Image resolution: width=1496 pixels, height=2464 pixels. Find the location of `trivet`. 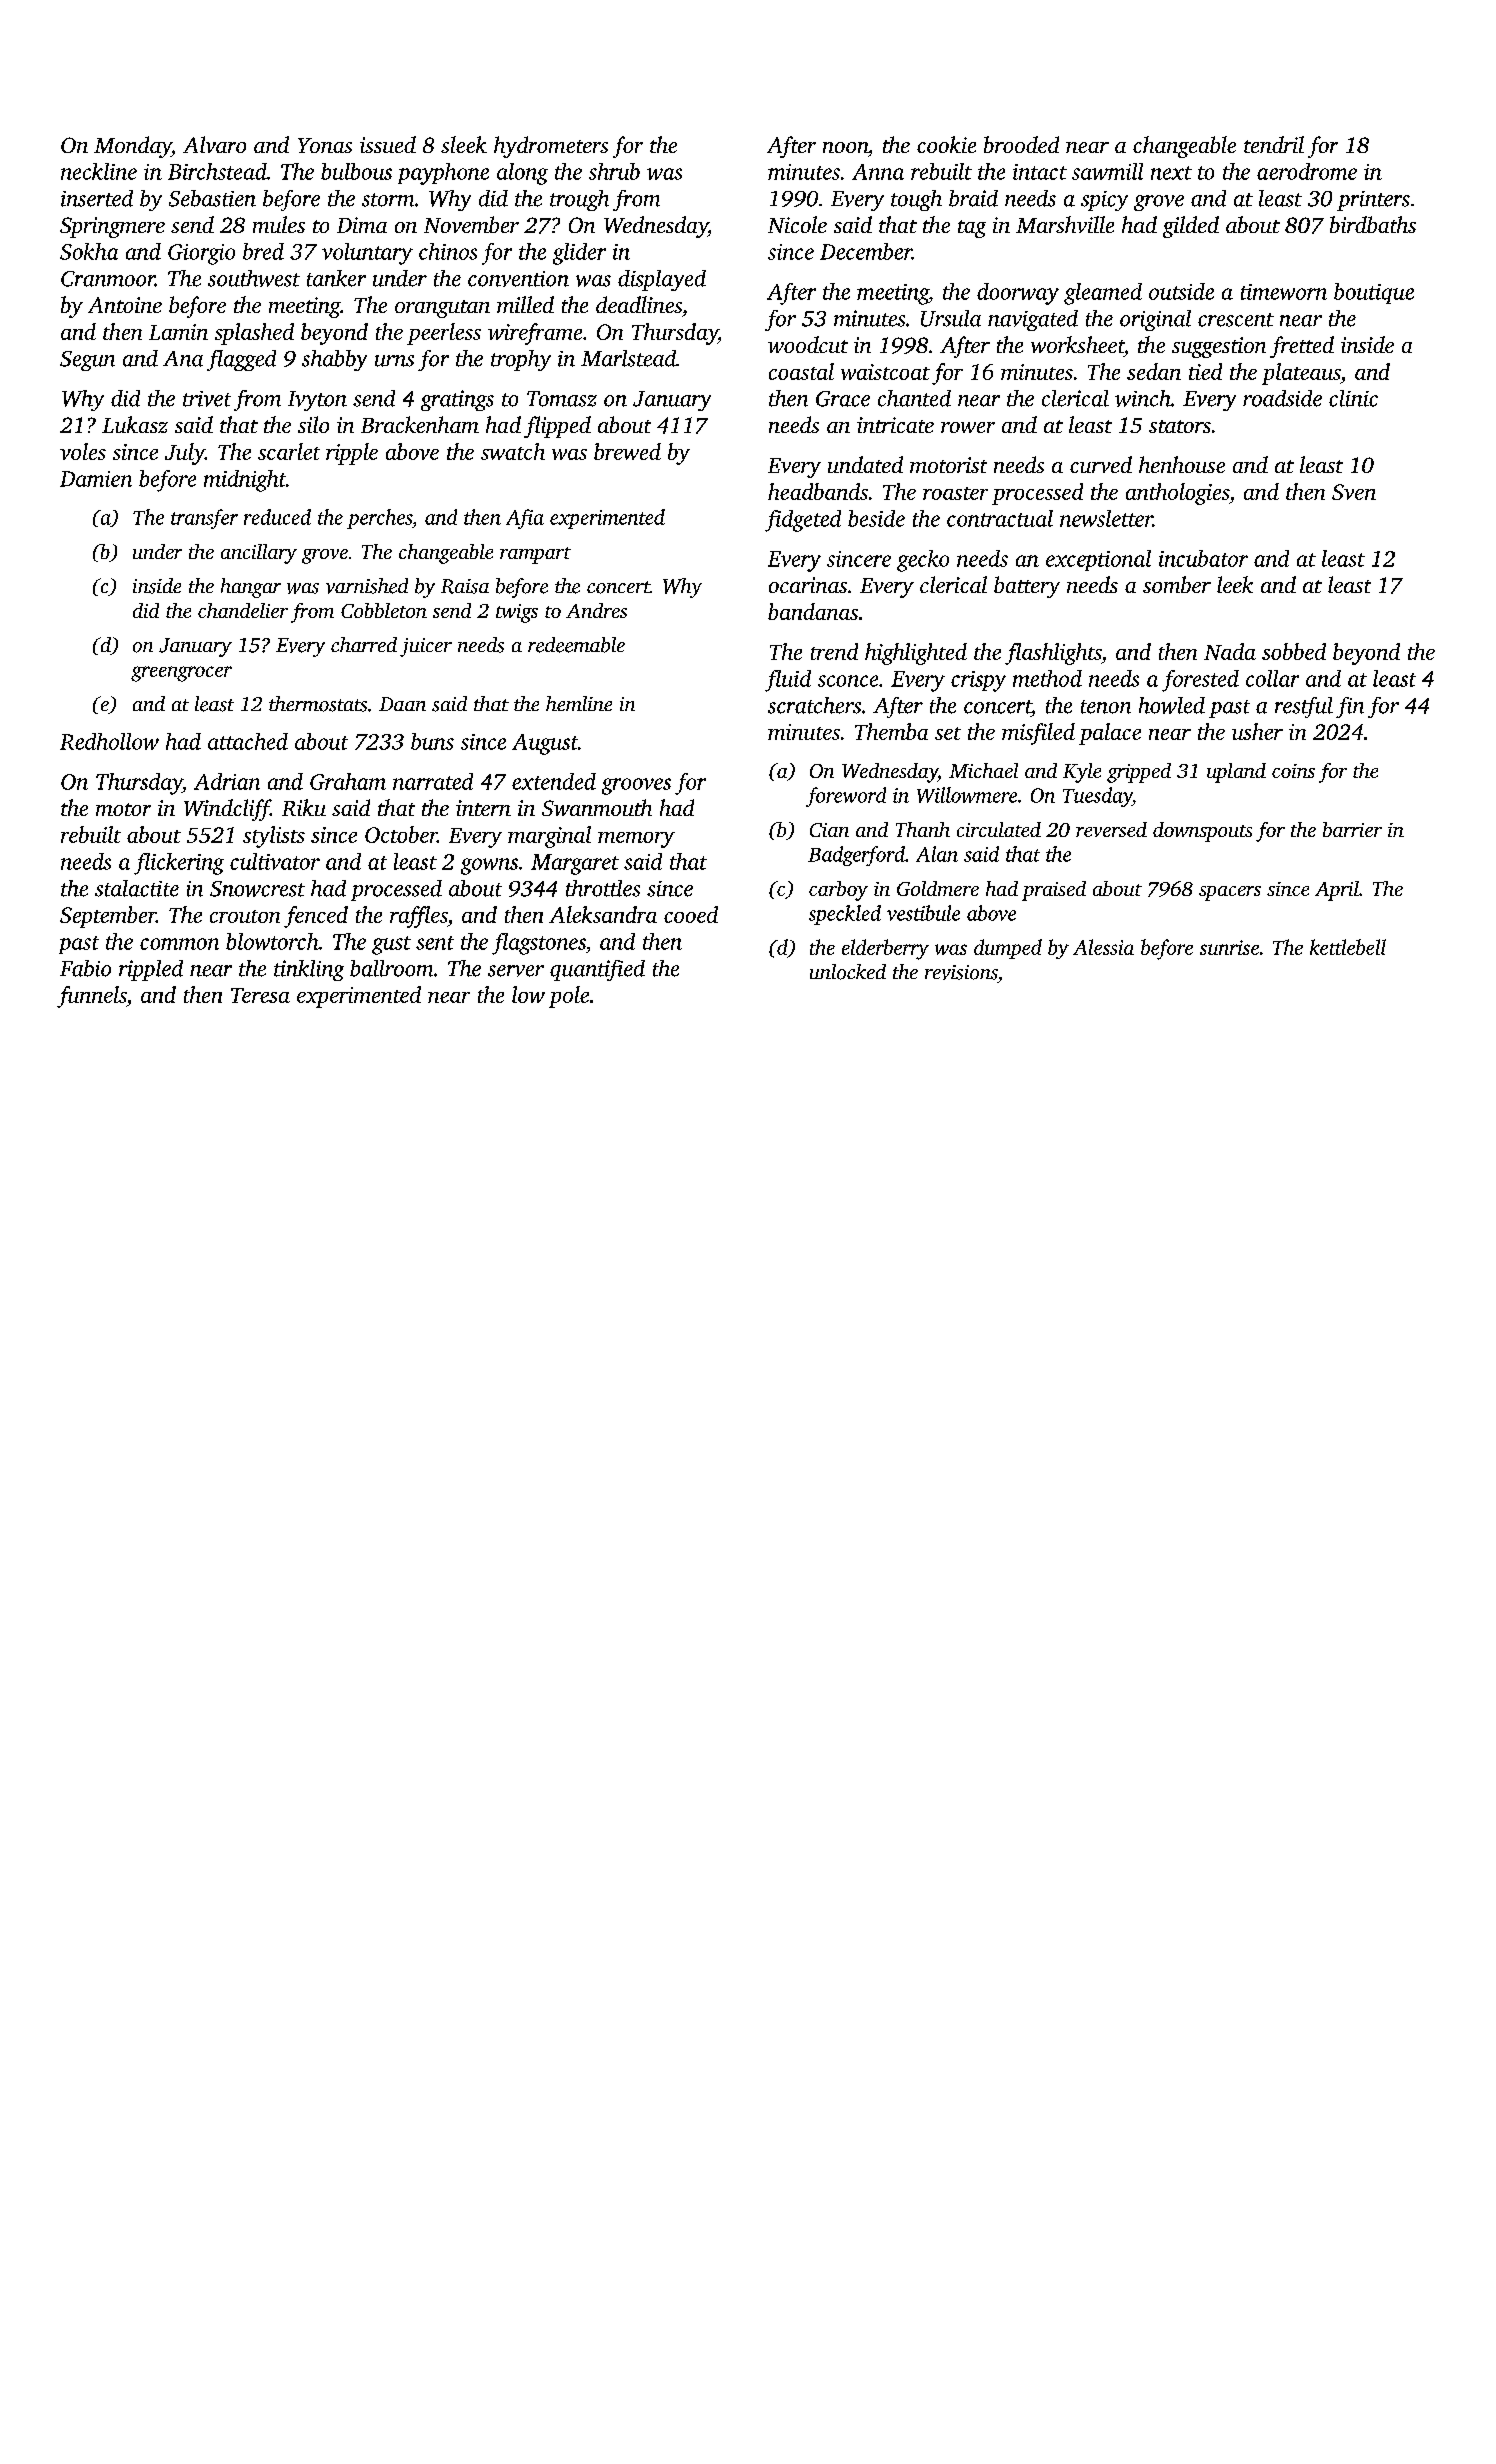

trivet is located at coordinates (207, 399).
